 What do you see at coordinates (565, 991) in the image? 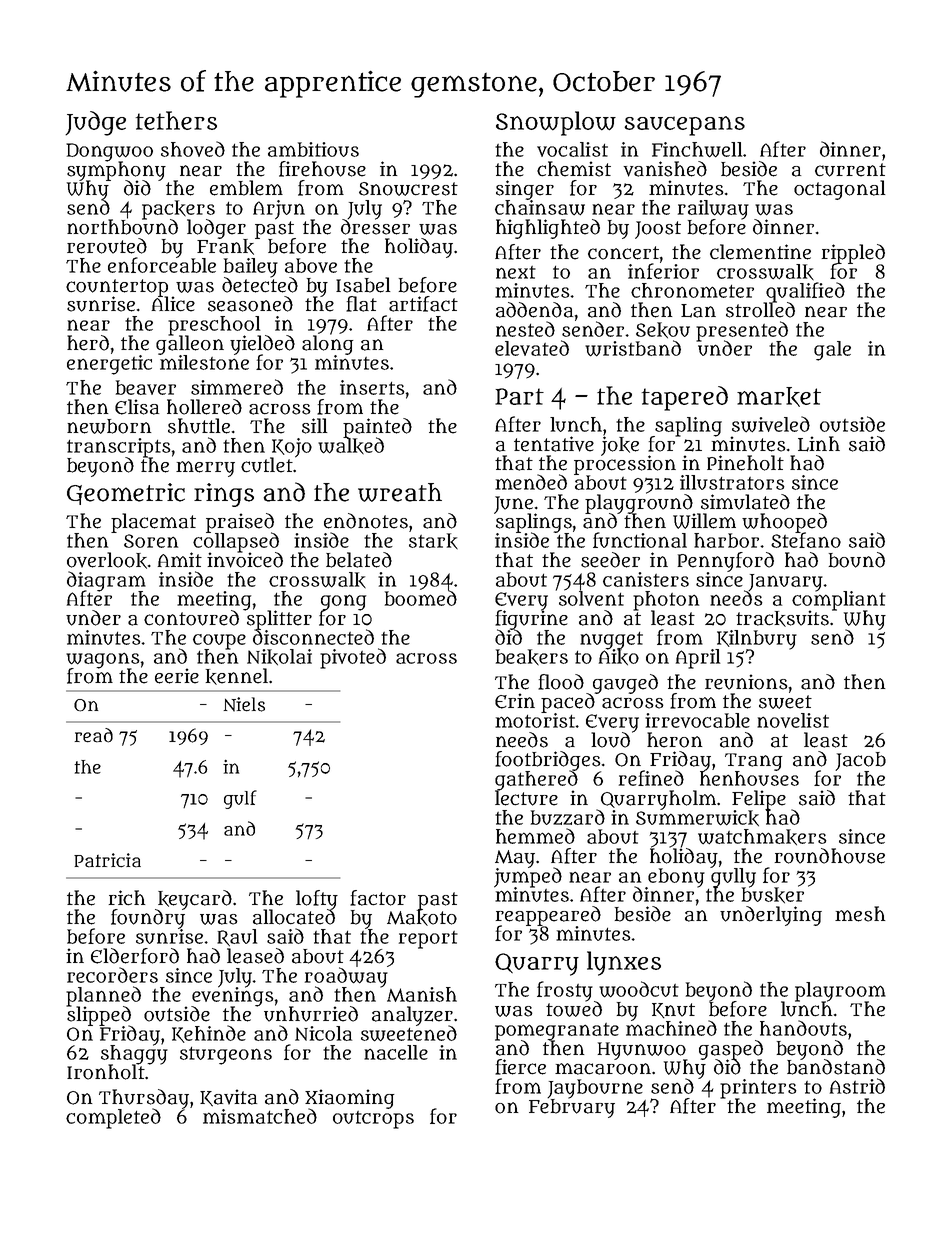
I see `frosty` at bounding box center [565, 991].
